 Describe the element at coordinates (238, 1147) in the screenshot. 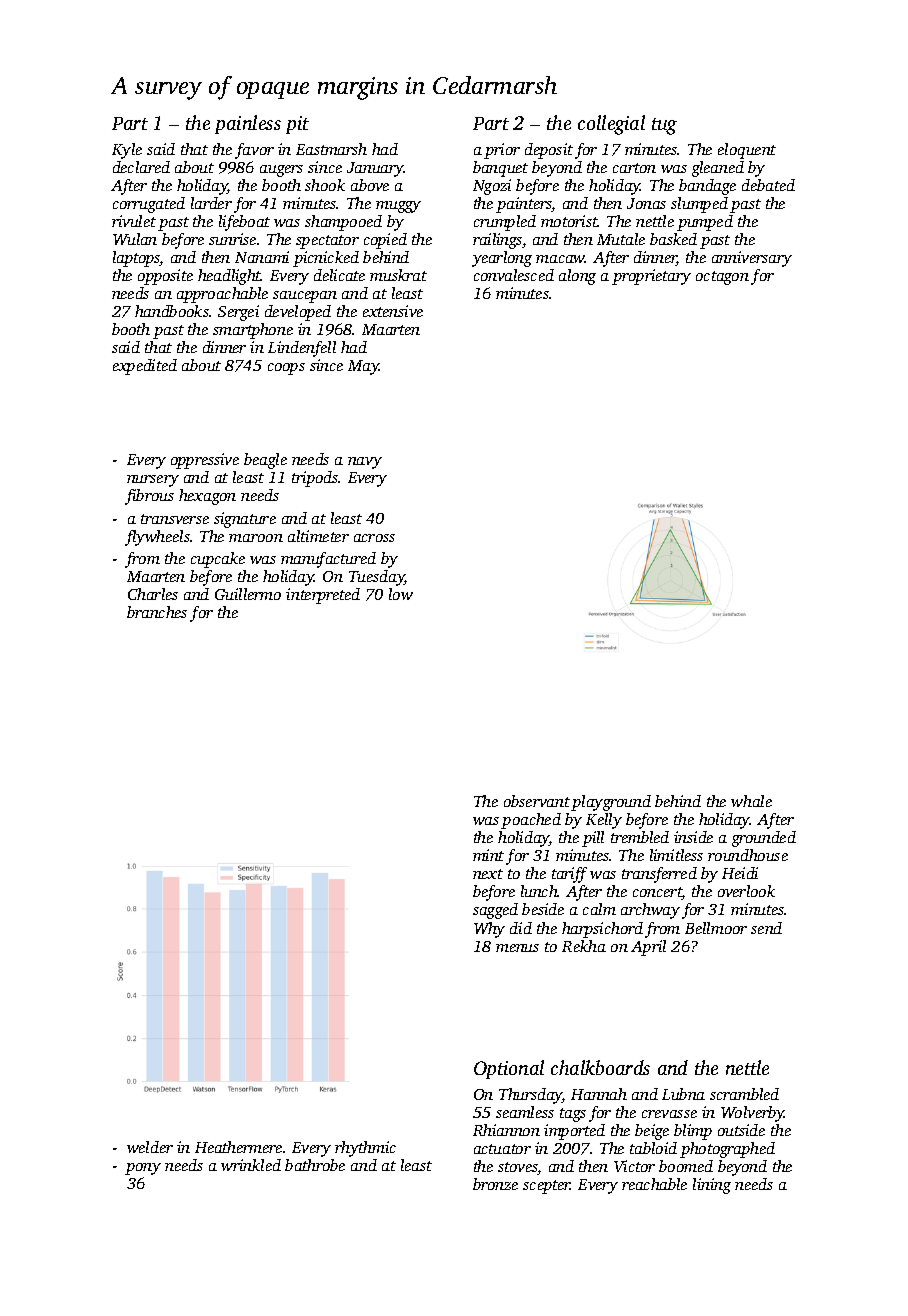

I see `Heathermere` at that location.
